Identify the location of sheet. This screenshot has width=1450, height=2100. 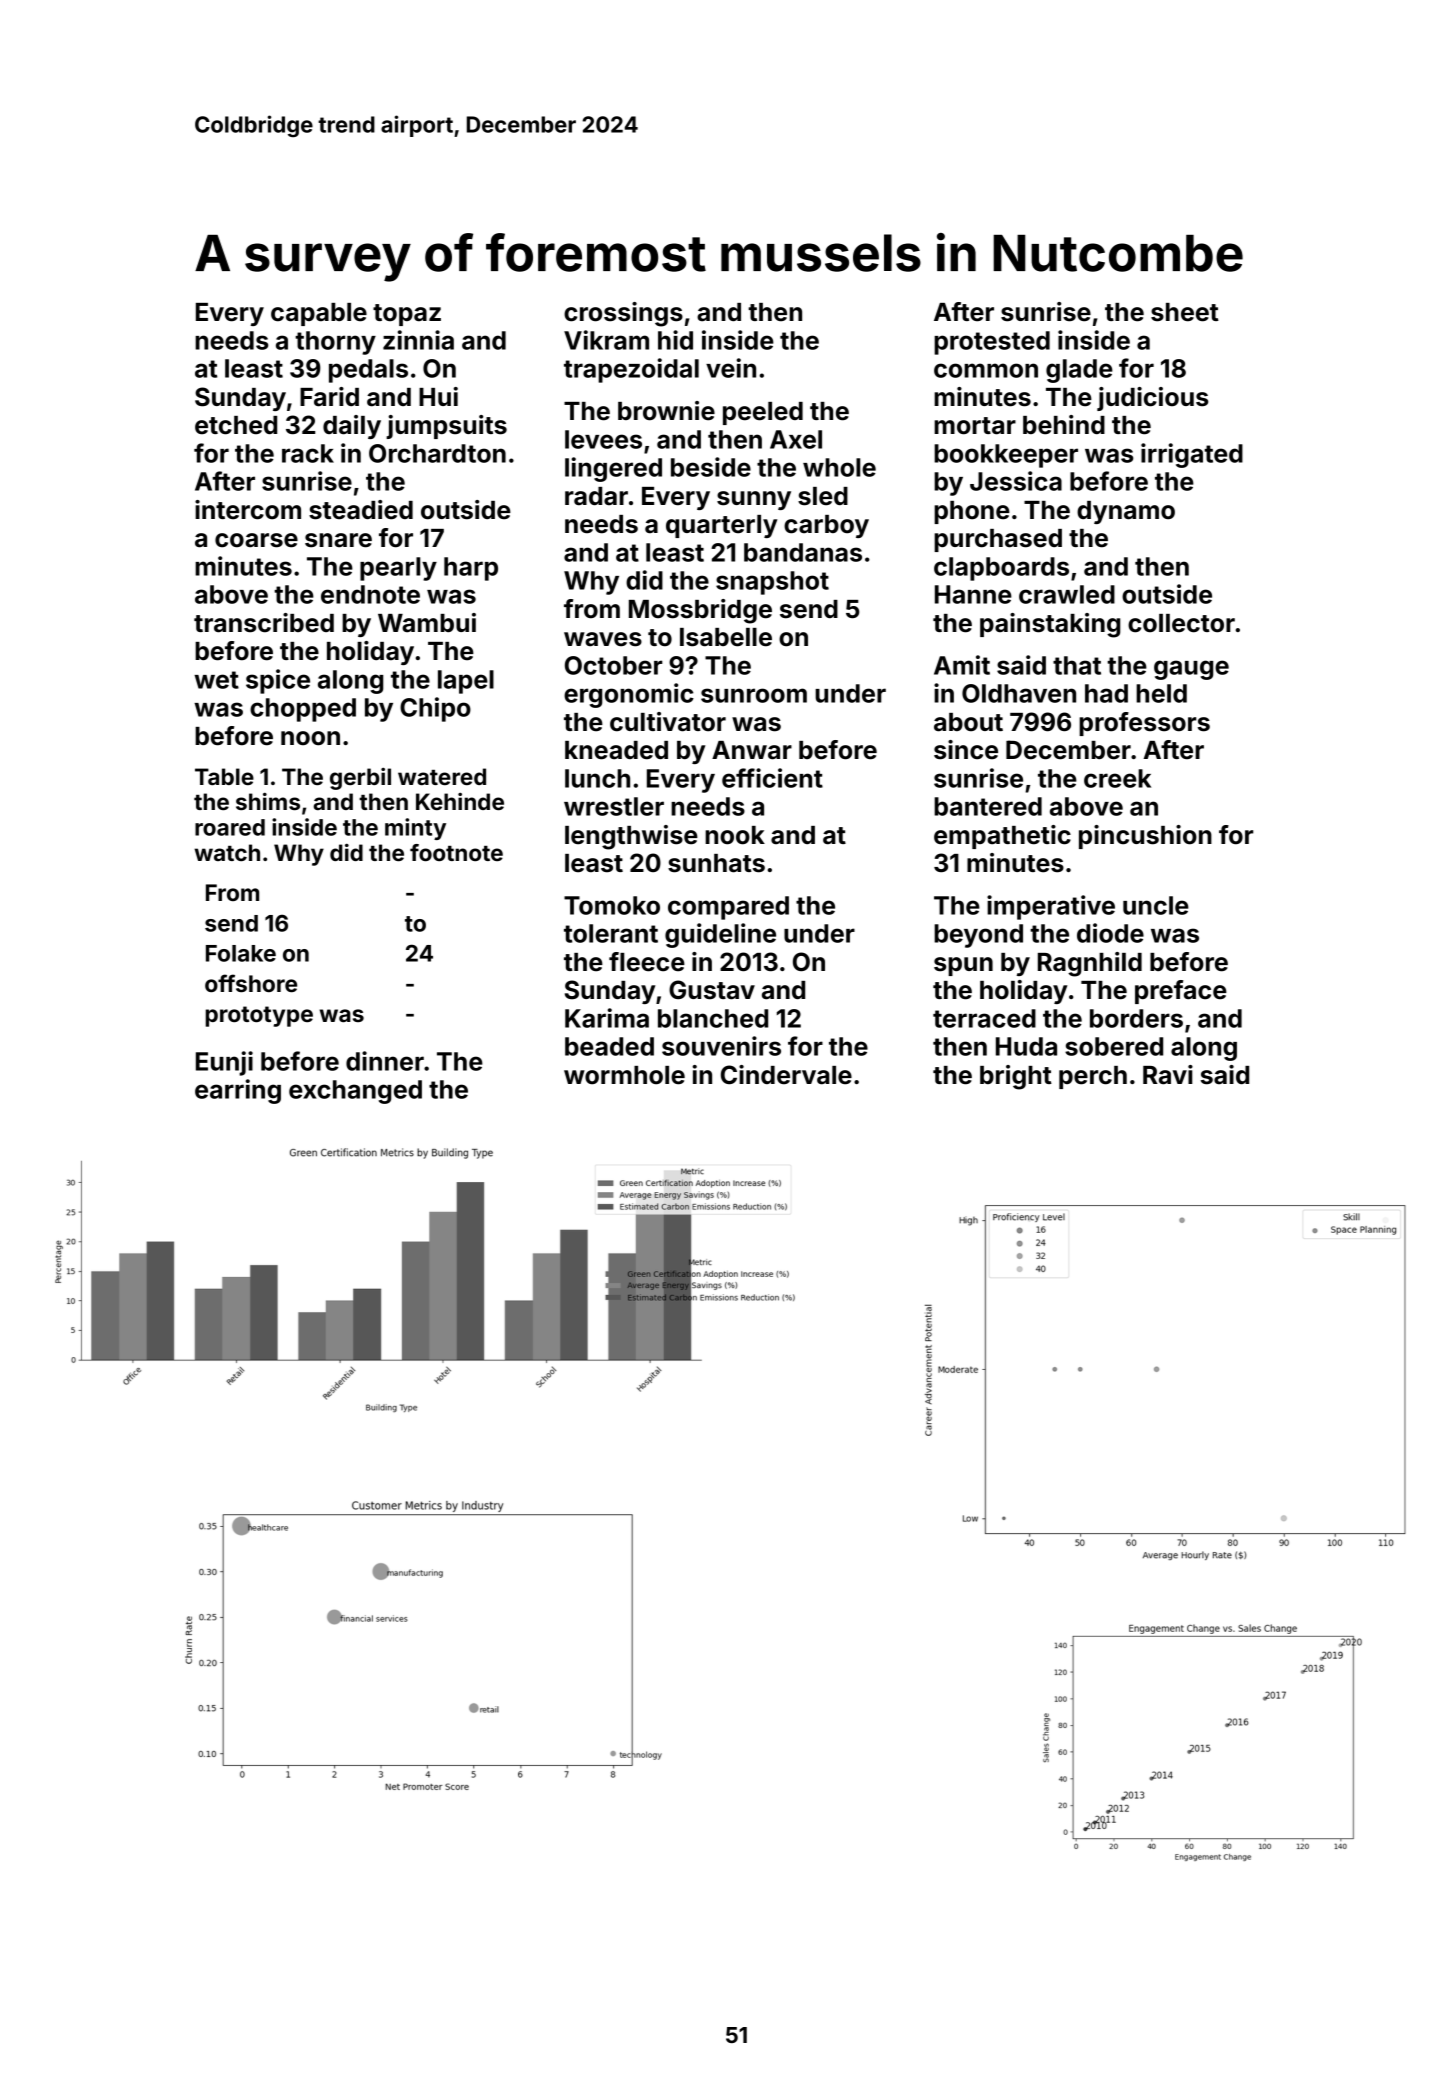
(1185, 312).
